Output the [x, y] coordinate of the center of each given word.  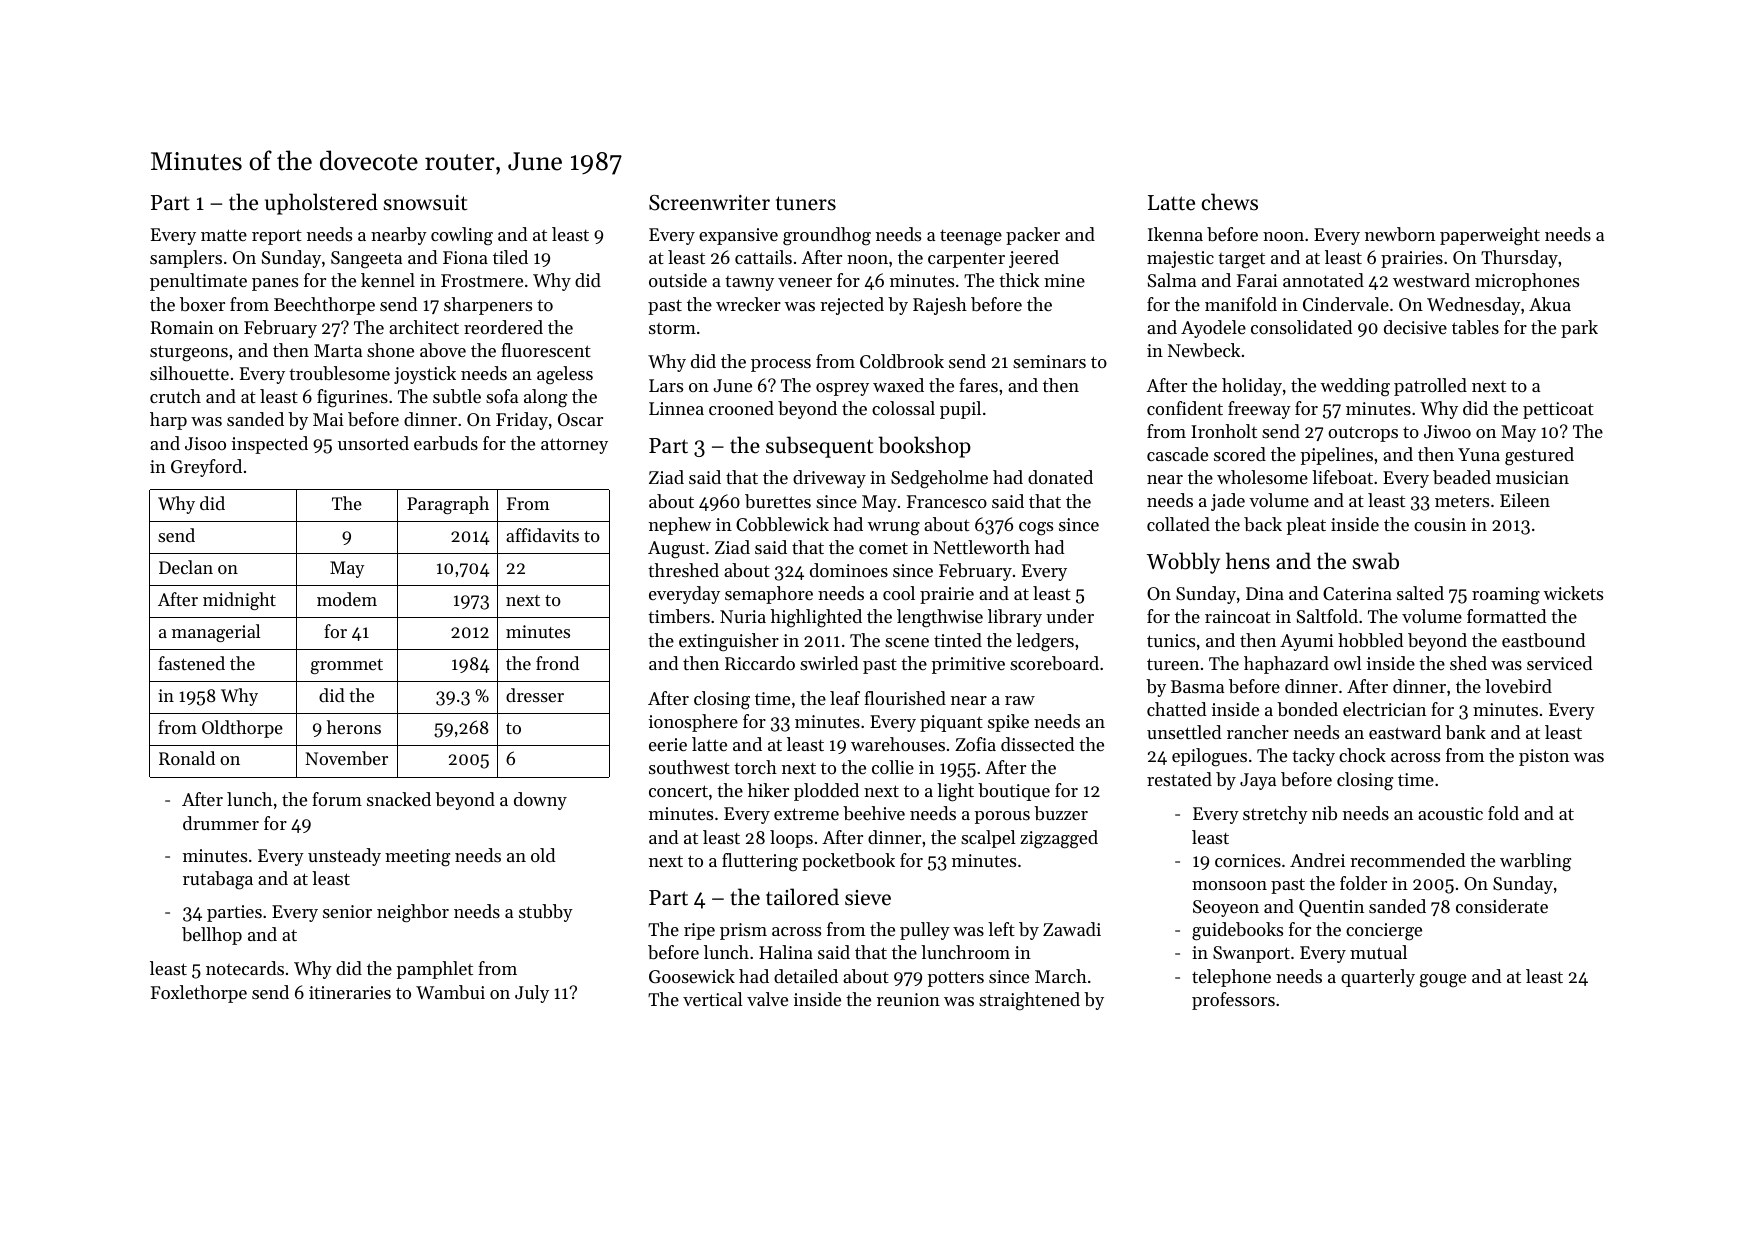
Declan [186, 567]
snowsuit [425, 203]
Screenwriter [709, 203]
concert [678, 791]
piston [1544, 757]
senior [347, 911]
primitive [968, 665]
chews [1229, 202]
